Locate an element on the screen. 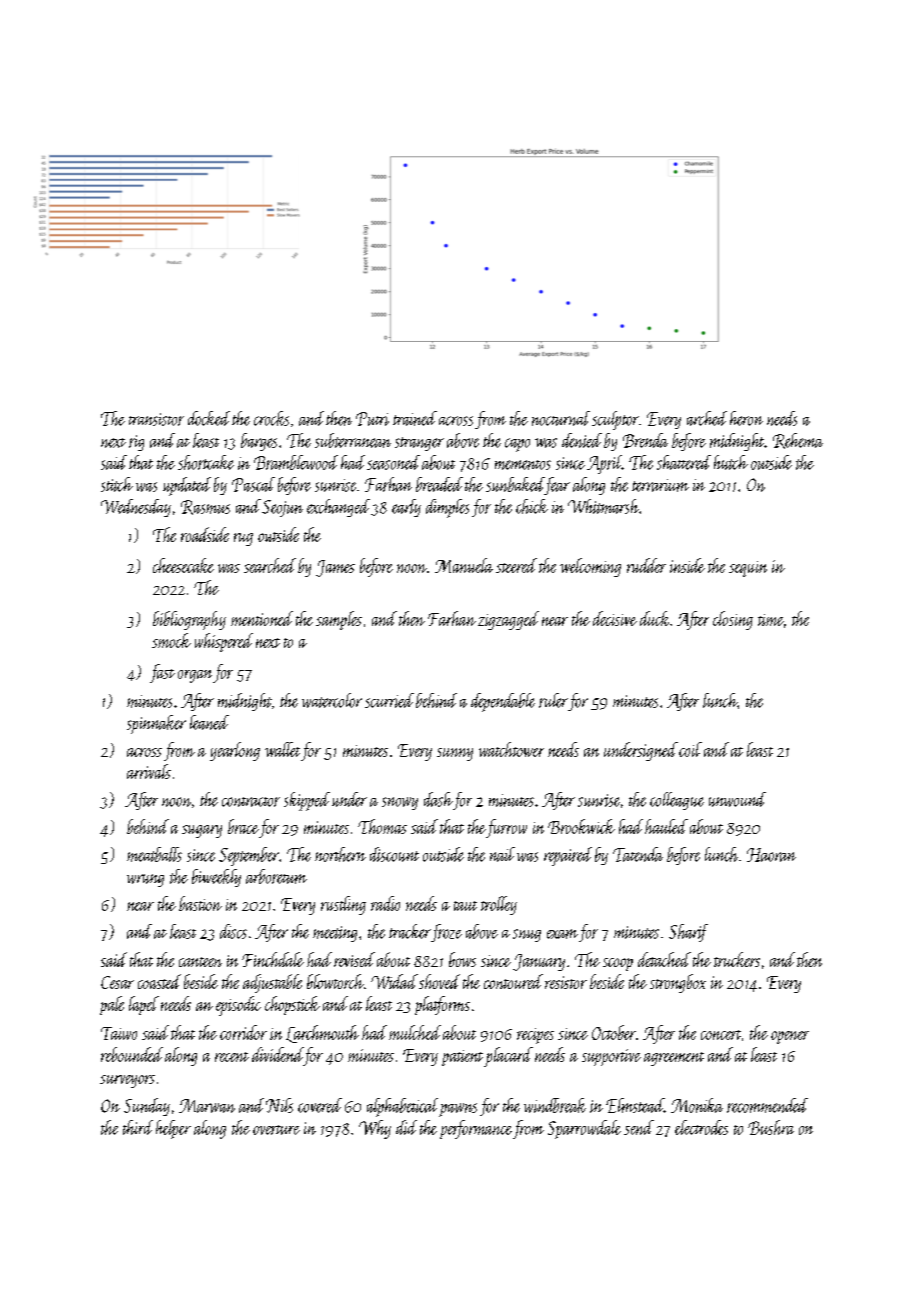 This screenshot has height=1311, width=924. scurried is located at coordinates (389, 700).
